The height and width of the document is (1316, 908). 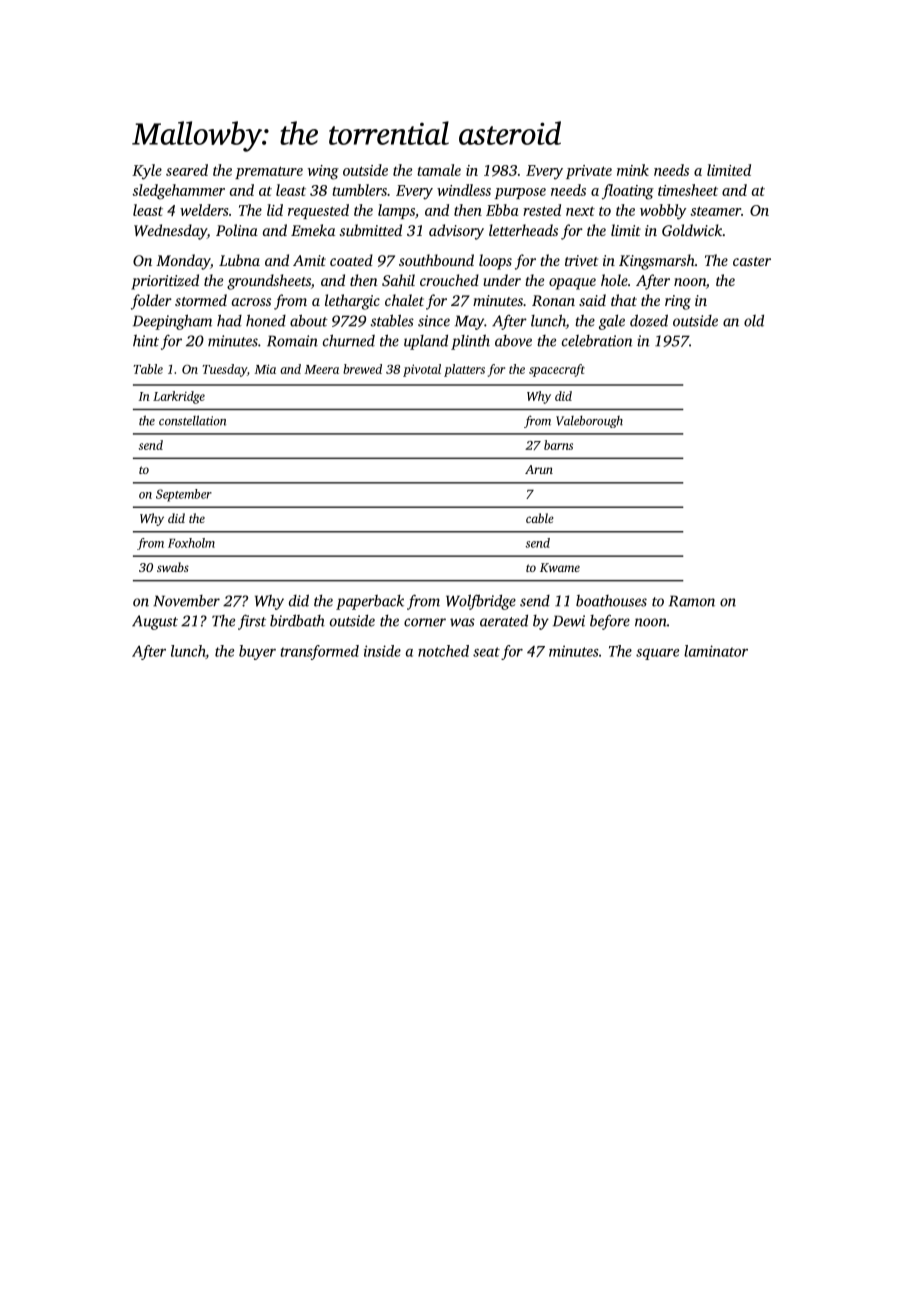 What do you see at coordinates (183, 262) in the document?
I see `Monday` at bounding box center [183, 262].
